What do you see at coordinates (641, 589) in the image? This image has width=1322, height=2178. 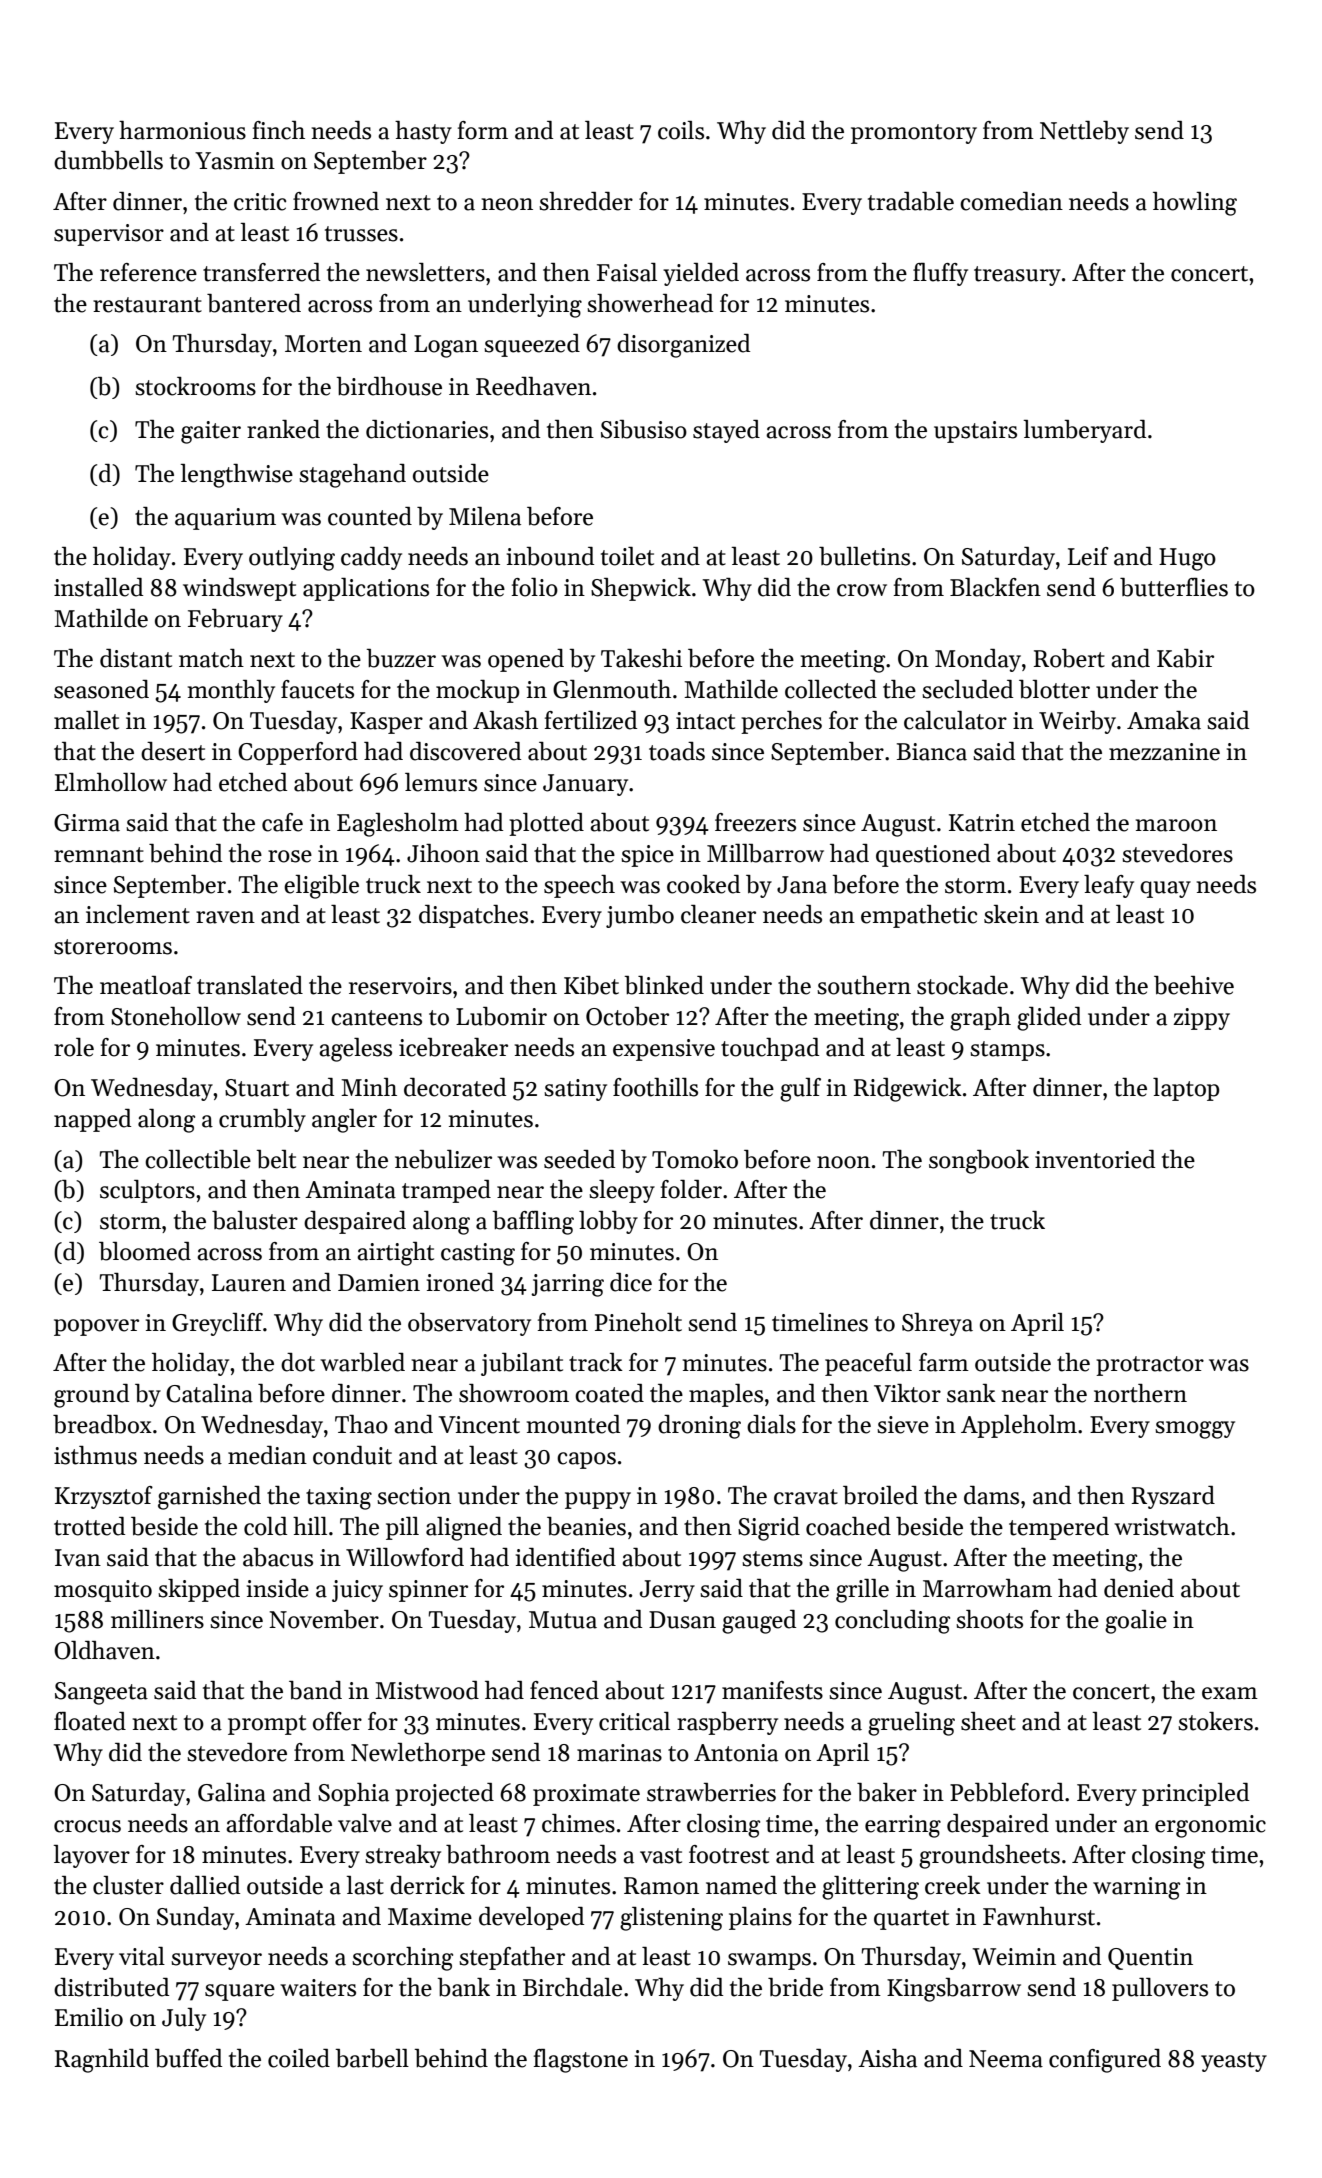 I see `Shepwick` at bounding box center [641, 589].
